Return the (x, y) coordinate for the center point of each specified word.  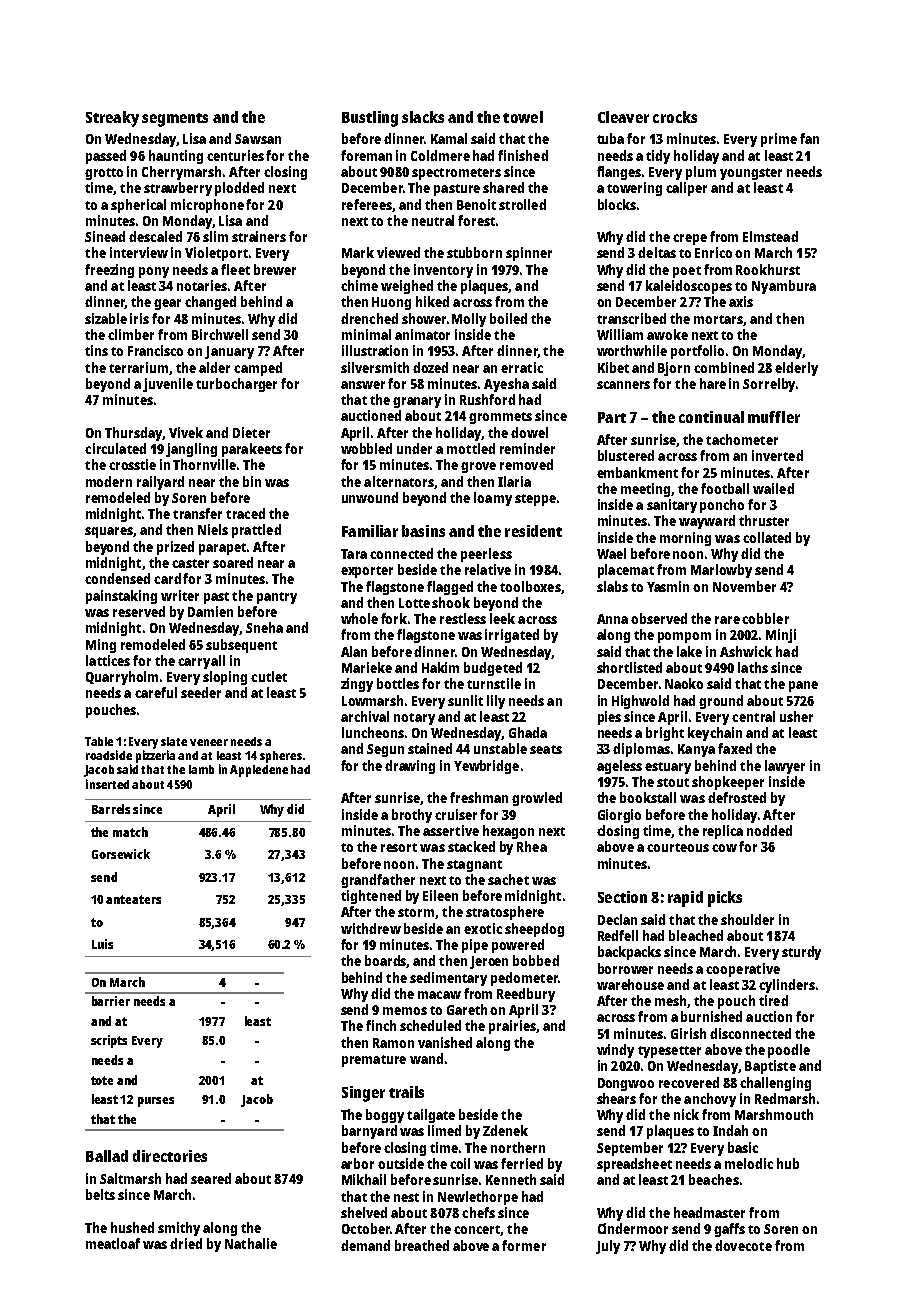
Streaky (112, 119)
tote (102, 1080)
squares (109, 532)
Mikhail (364, 1179)
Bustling (370, 119)
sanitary (672, 506)
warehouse (630, 984)
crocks (675, 117)
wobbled (366, 448)
